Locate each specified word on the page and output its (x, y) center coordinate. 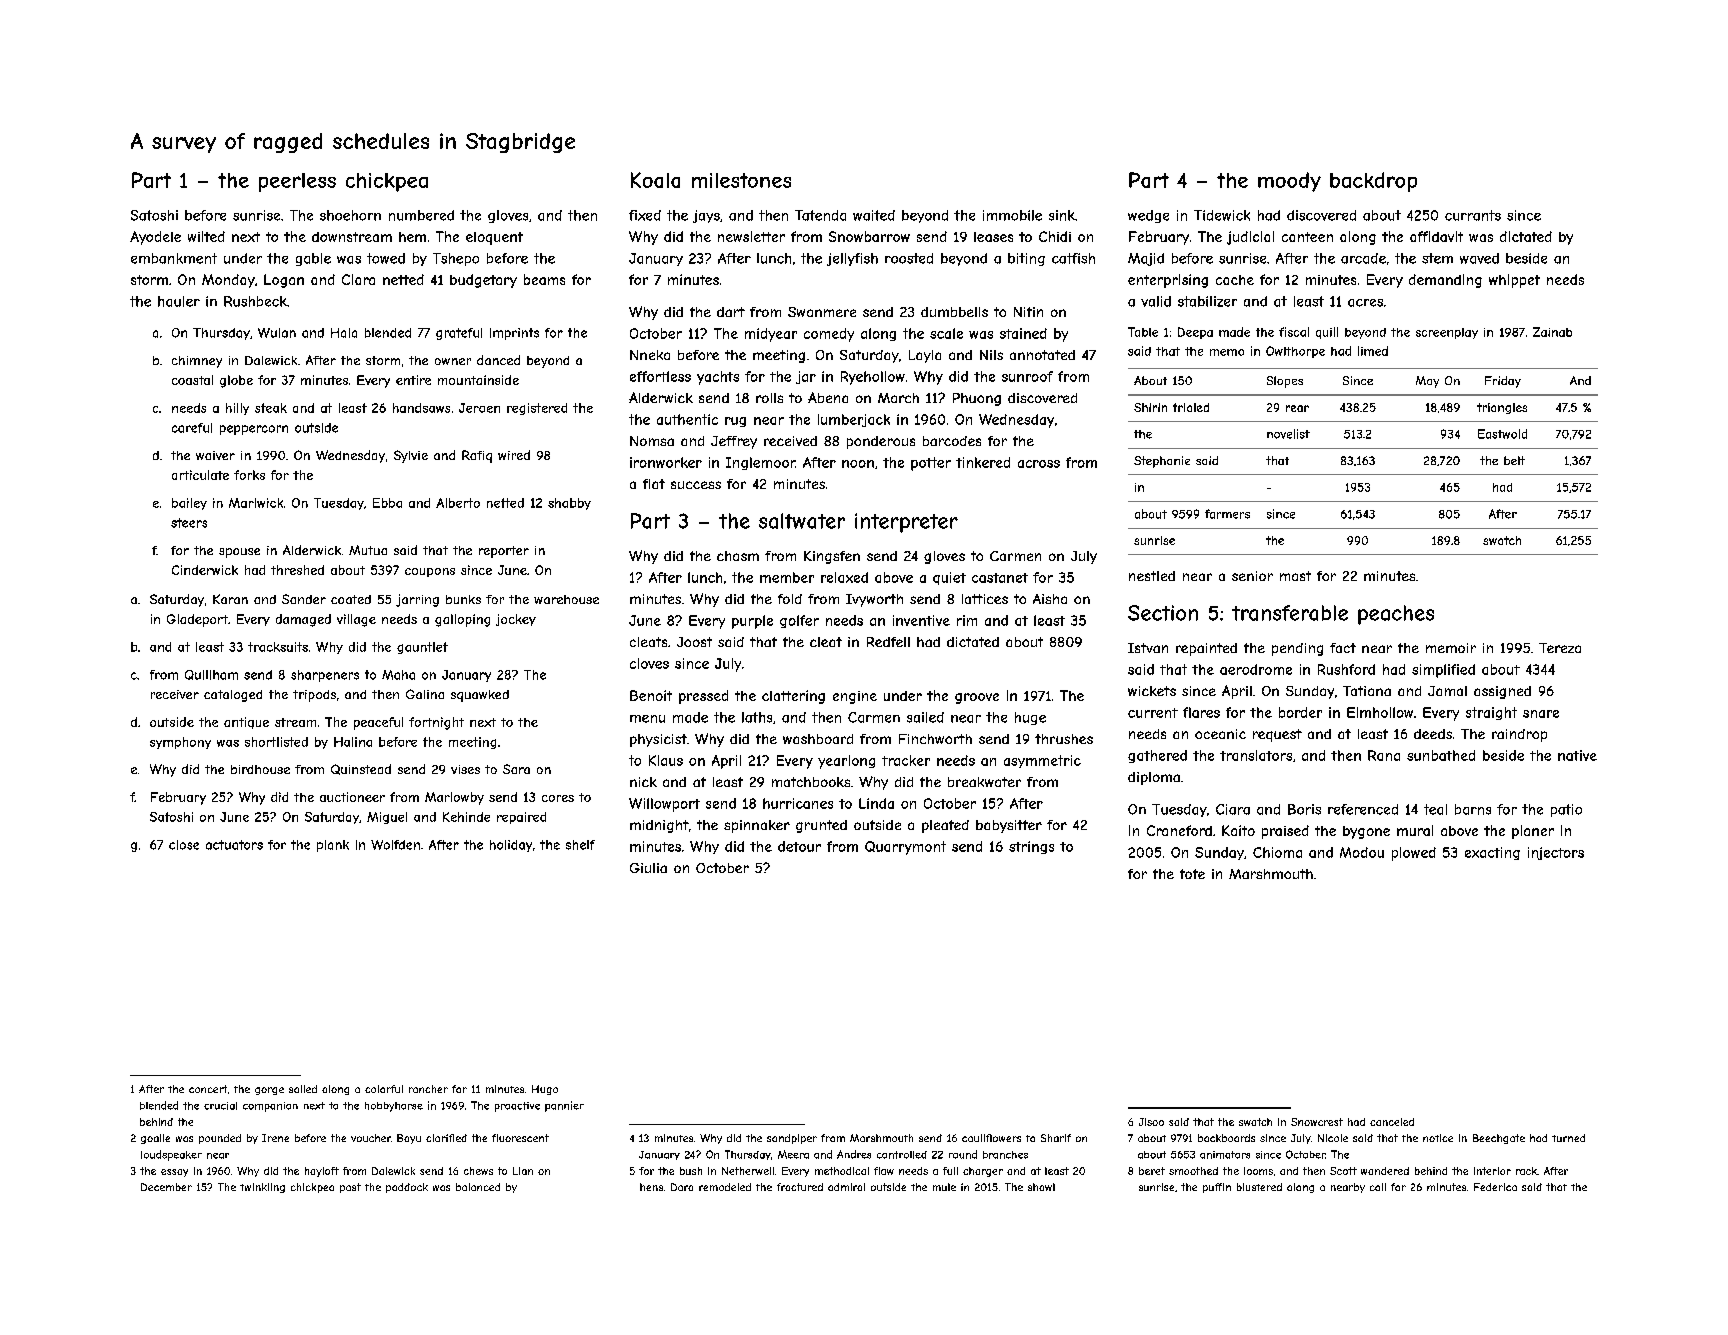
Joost (694, 642)
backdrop (1373, 182)
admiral (846, 1187)
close (184, 845)
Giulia (648, 868)
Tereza (1560, 648)
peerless (297, 182)
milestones (741, 180)
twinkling (262, 1188)
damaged (303, 620)
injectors (1556, 853)
